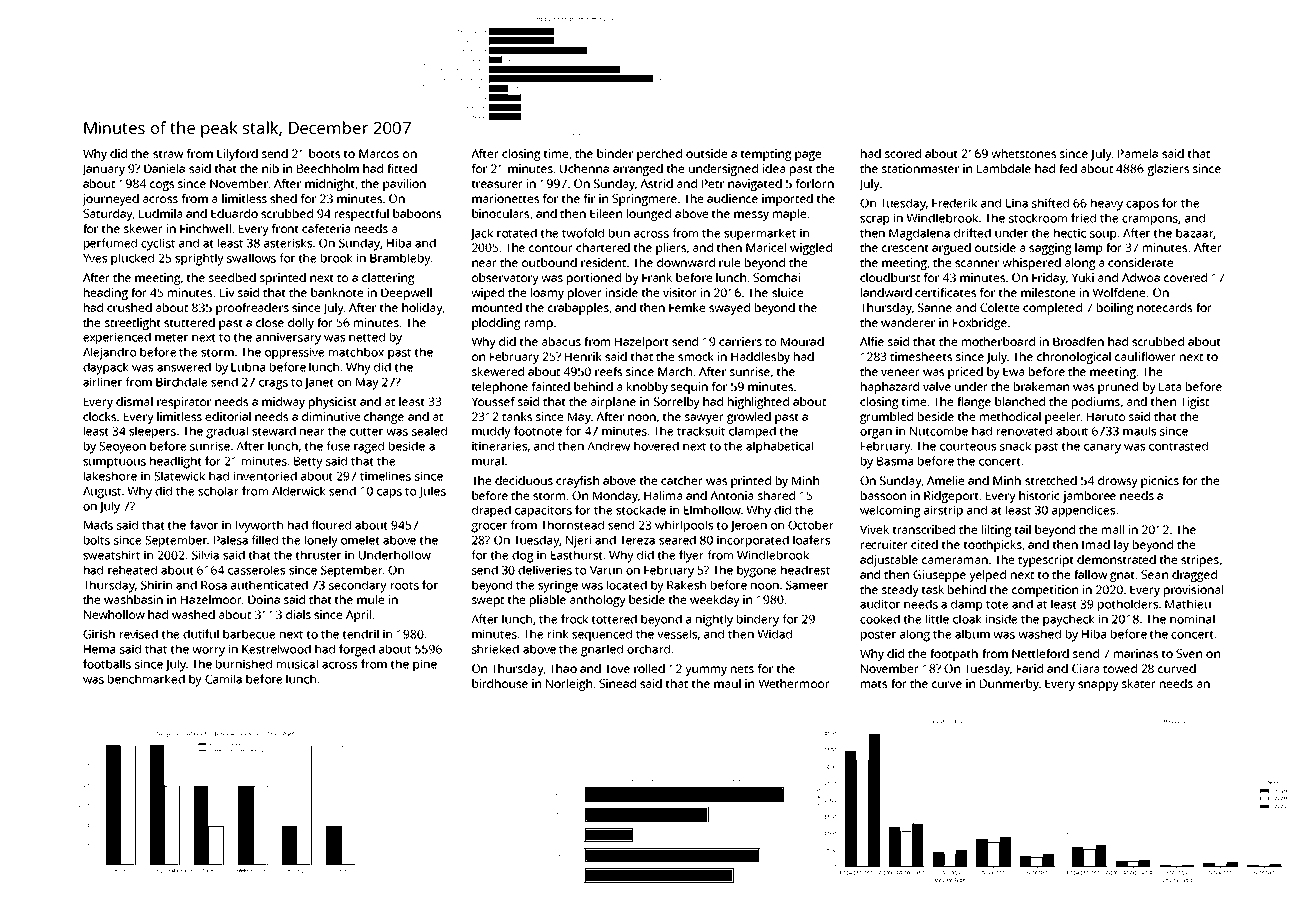 Image resolution: width=1308 pixels, height=924 pixels. What do you see at coordinates (1194, 403) in the screenshot?
I see `Tigist` at bounding box center [1194, 403].
